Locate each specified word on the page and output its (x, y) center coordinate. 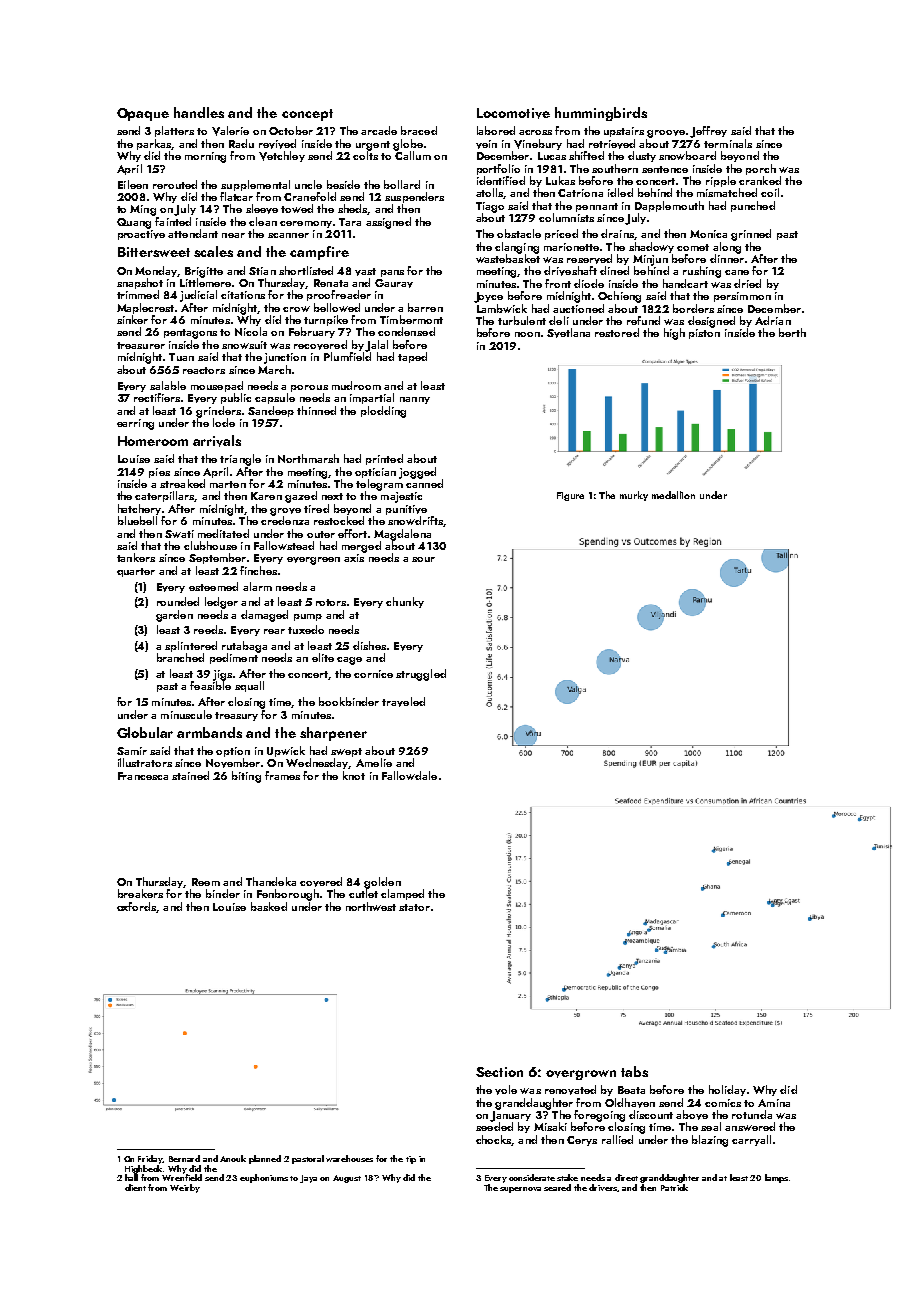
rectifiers (157, 397)
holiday (727, 1090)
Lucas (552, 156)
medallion (673, 495)
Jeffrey (708, 132)
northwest (371, 906)
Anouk (233, 1158)
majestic (401, 497)
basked (269, 906)
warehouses (349, 1158)
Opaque (143, 114)
